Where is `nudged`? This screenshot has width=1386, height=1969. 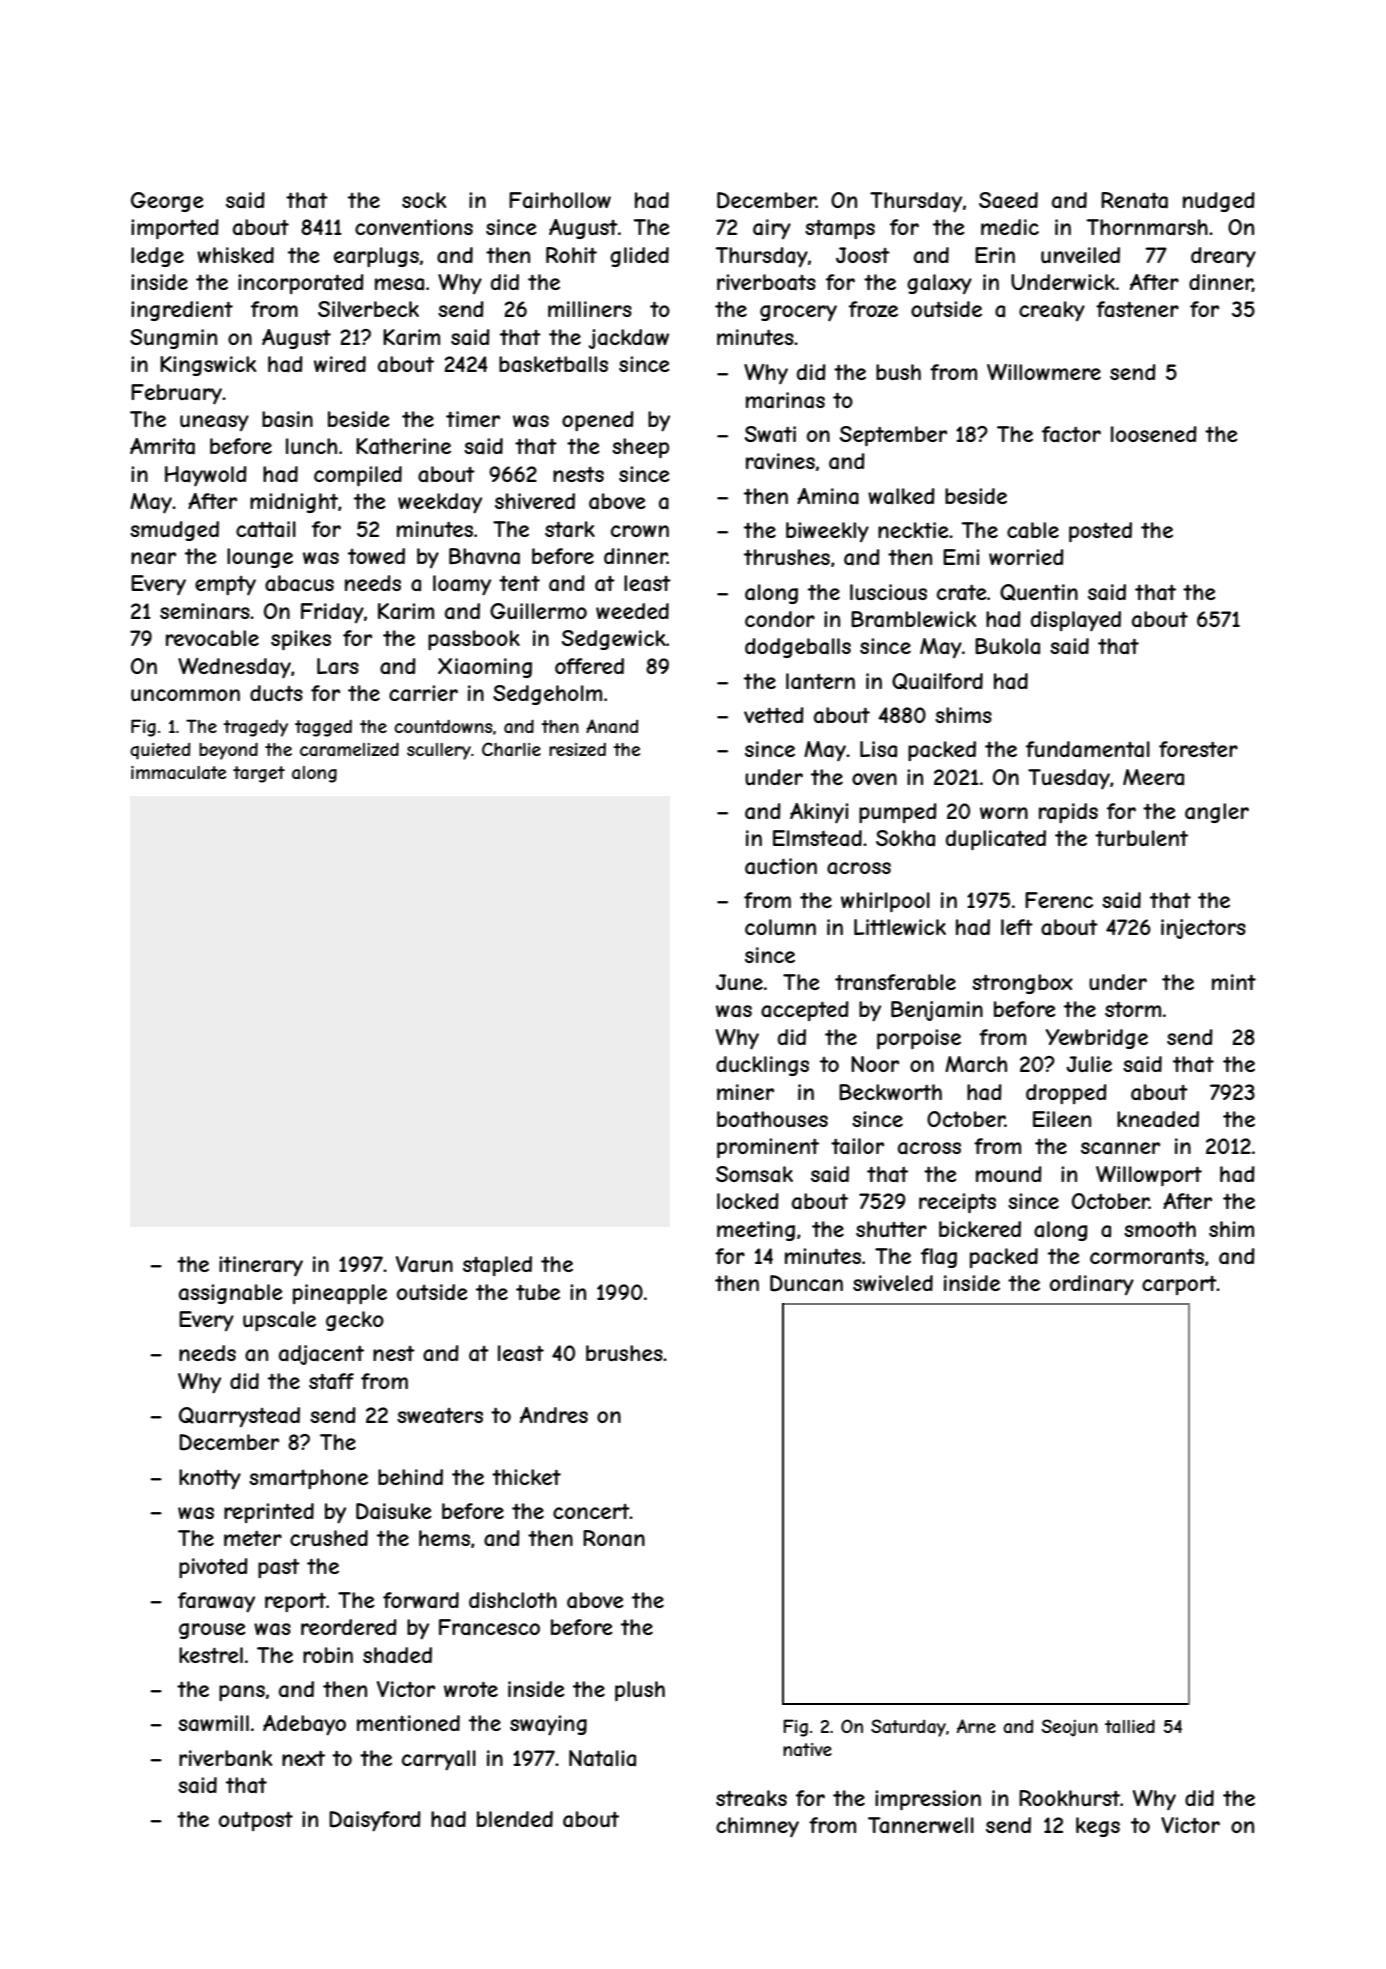
nudged is located at coordinates (1219, 202).
